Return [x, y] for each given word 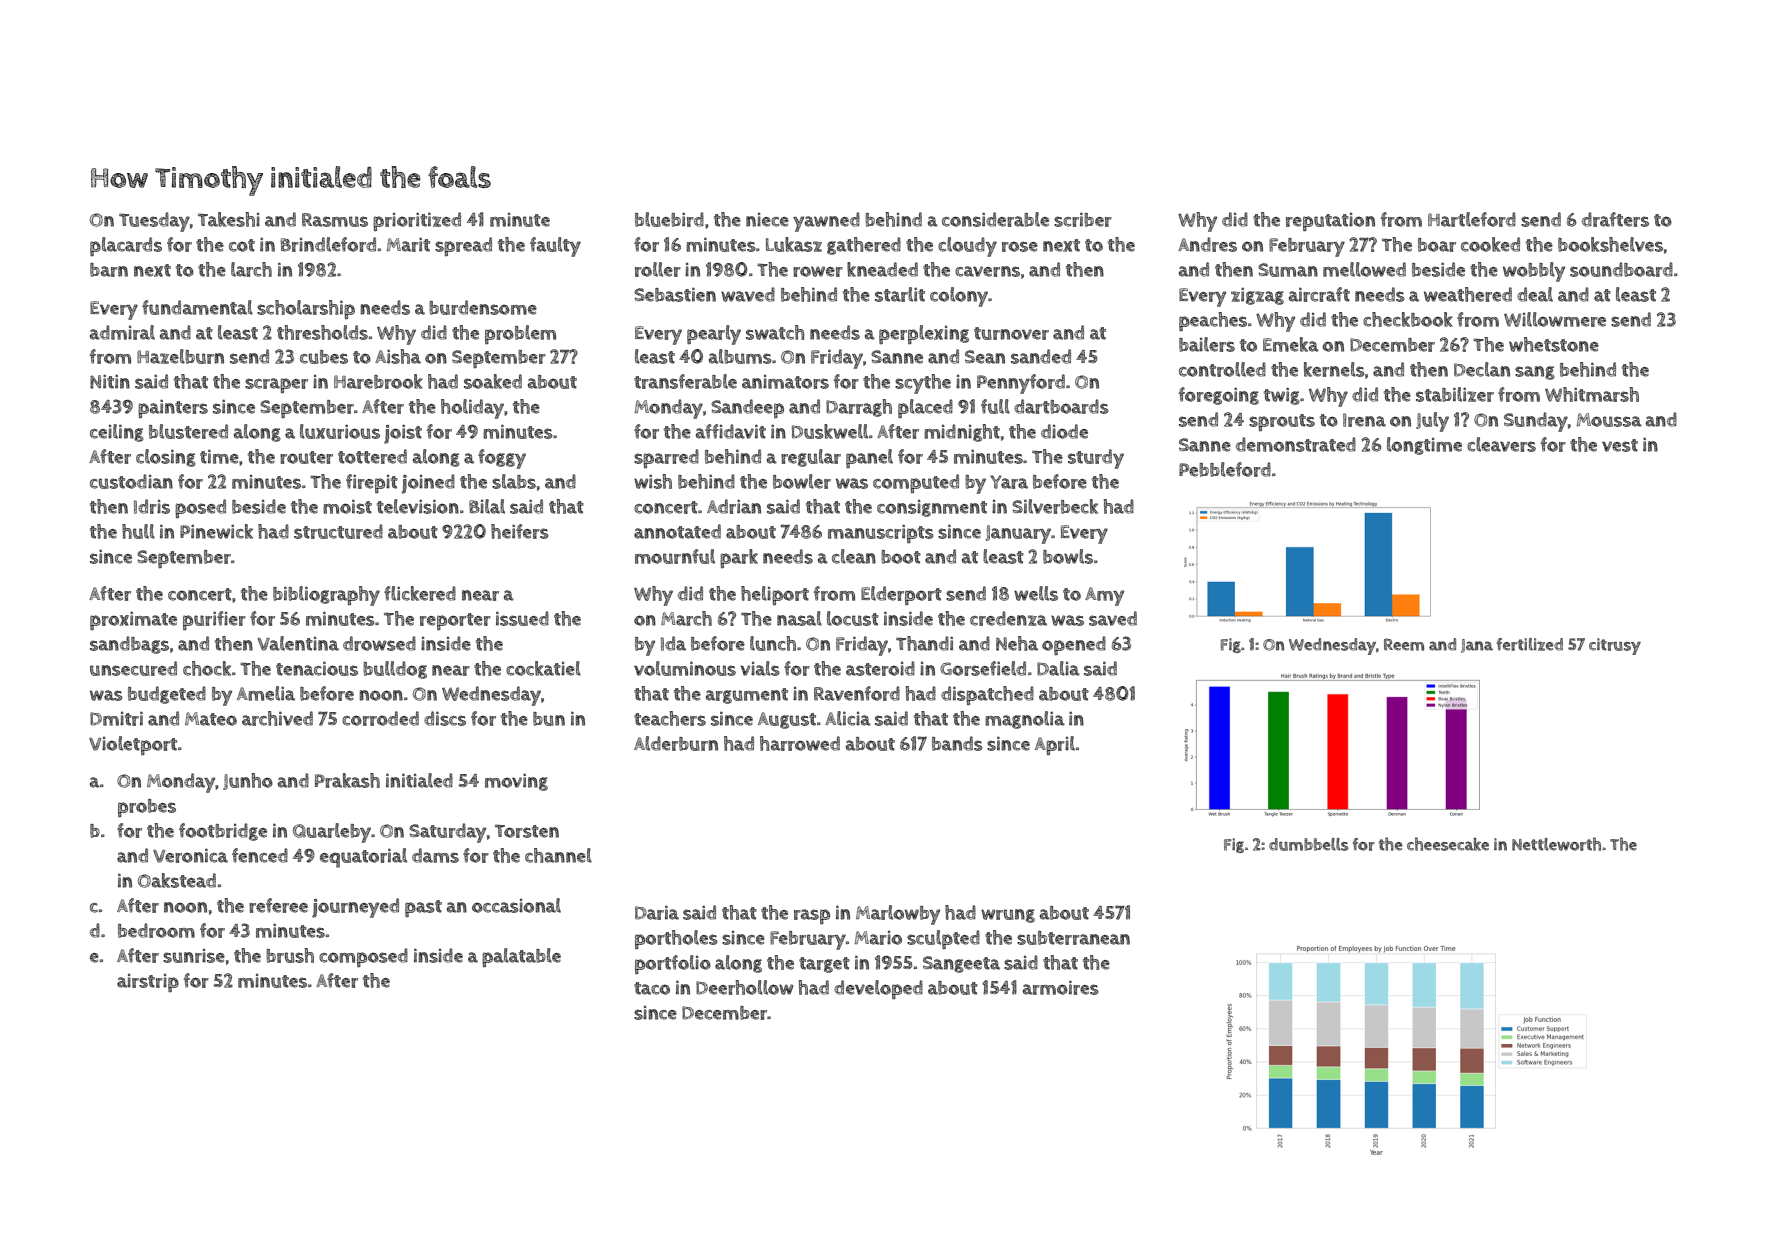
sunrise [194, 956]
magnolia [1025, 720]
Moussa [1609, 420]
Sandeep [747, 408]
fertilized [1530, 644]
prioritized [417, 221]
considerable [995, 219]
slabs [514, 481]
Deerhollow [745, 987]
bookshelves [1610, 244]
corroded [380, 718]
